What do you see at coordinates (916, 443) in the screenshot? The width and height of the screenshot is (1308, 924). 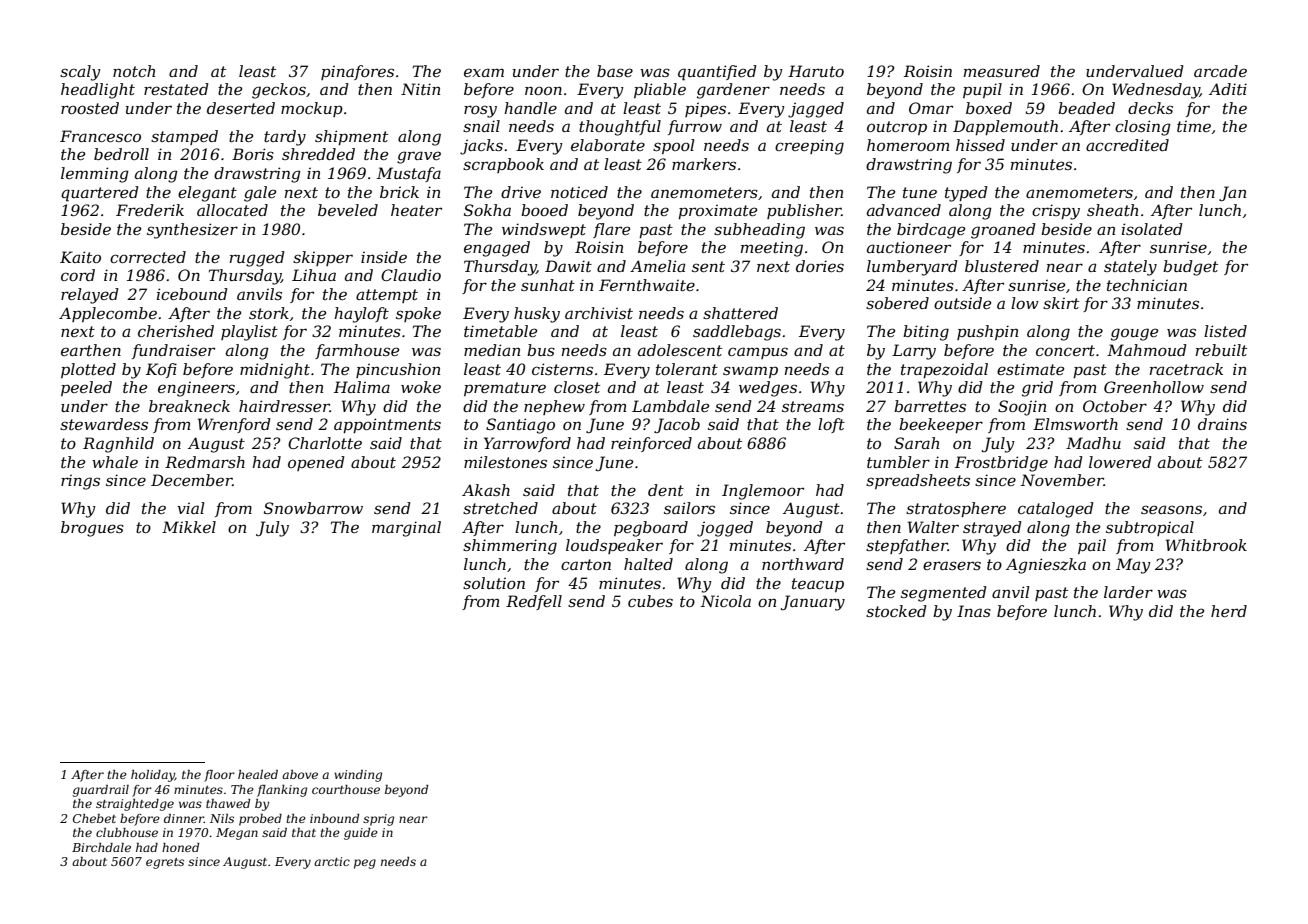 I see `Sarah` at bounding box center [916, 443].
